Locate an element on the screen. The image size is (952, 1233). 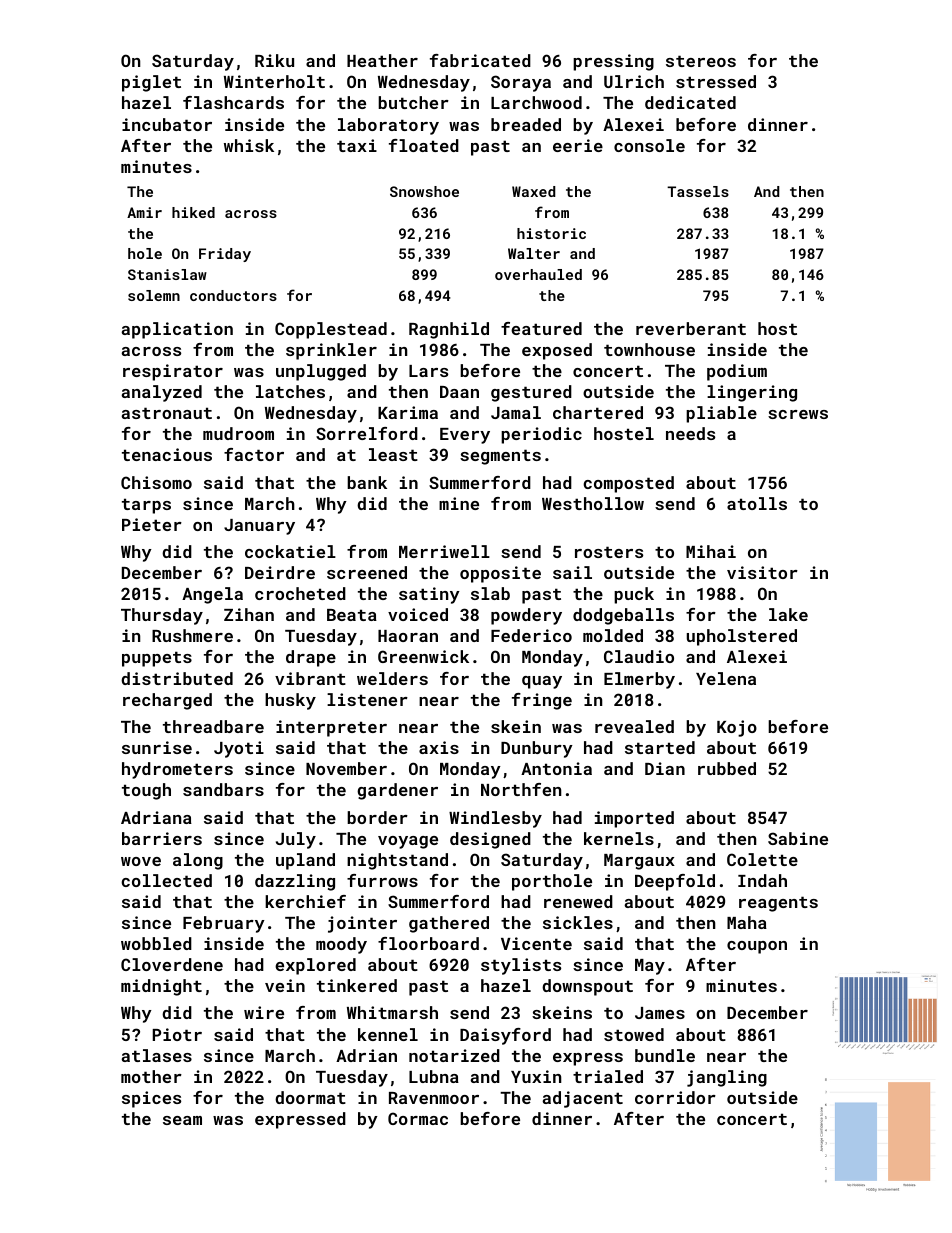
incubator is located at coordinates (167, 124).
